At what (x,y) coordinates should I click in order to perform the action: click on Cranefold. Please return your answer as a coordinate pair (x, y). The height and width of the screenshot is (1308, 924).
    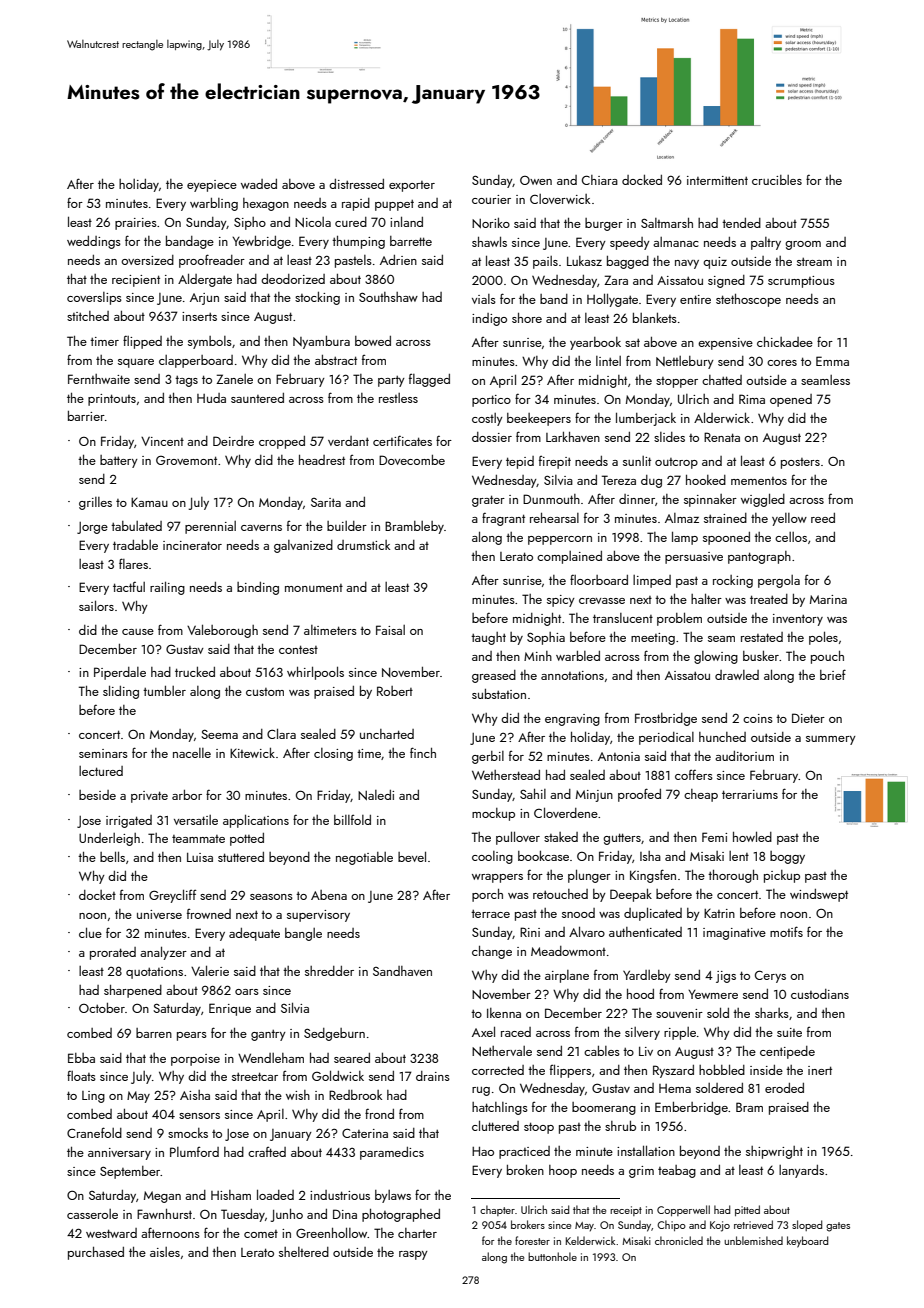
    Looking at the image, I should click on (94, 1132).
